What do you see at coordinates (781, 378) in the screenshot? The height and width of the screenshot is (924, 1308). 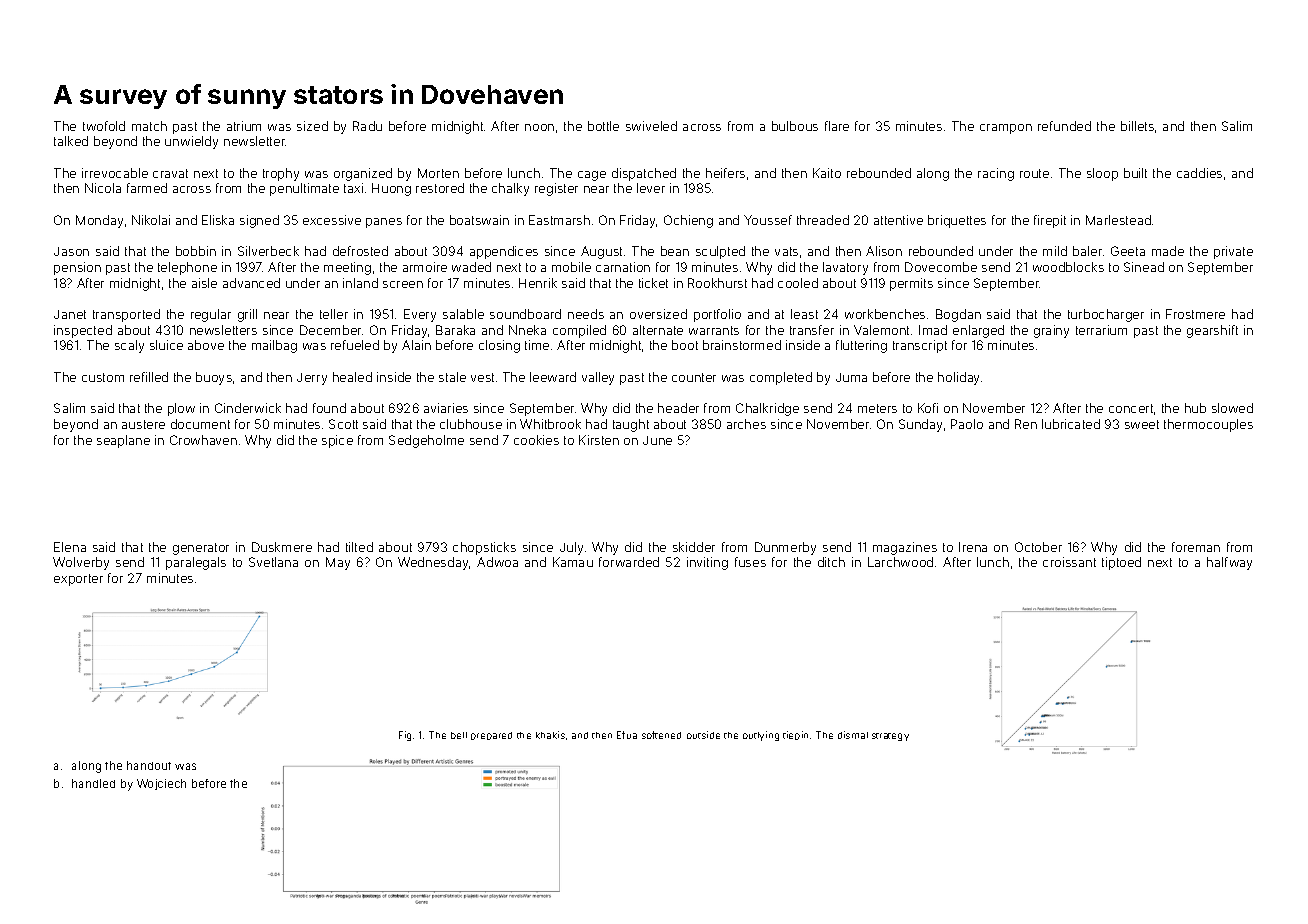 I see `completed` at bounding box center [781, 378].
